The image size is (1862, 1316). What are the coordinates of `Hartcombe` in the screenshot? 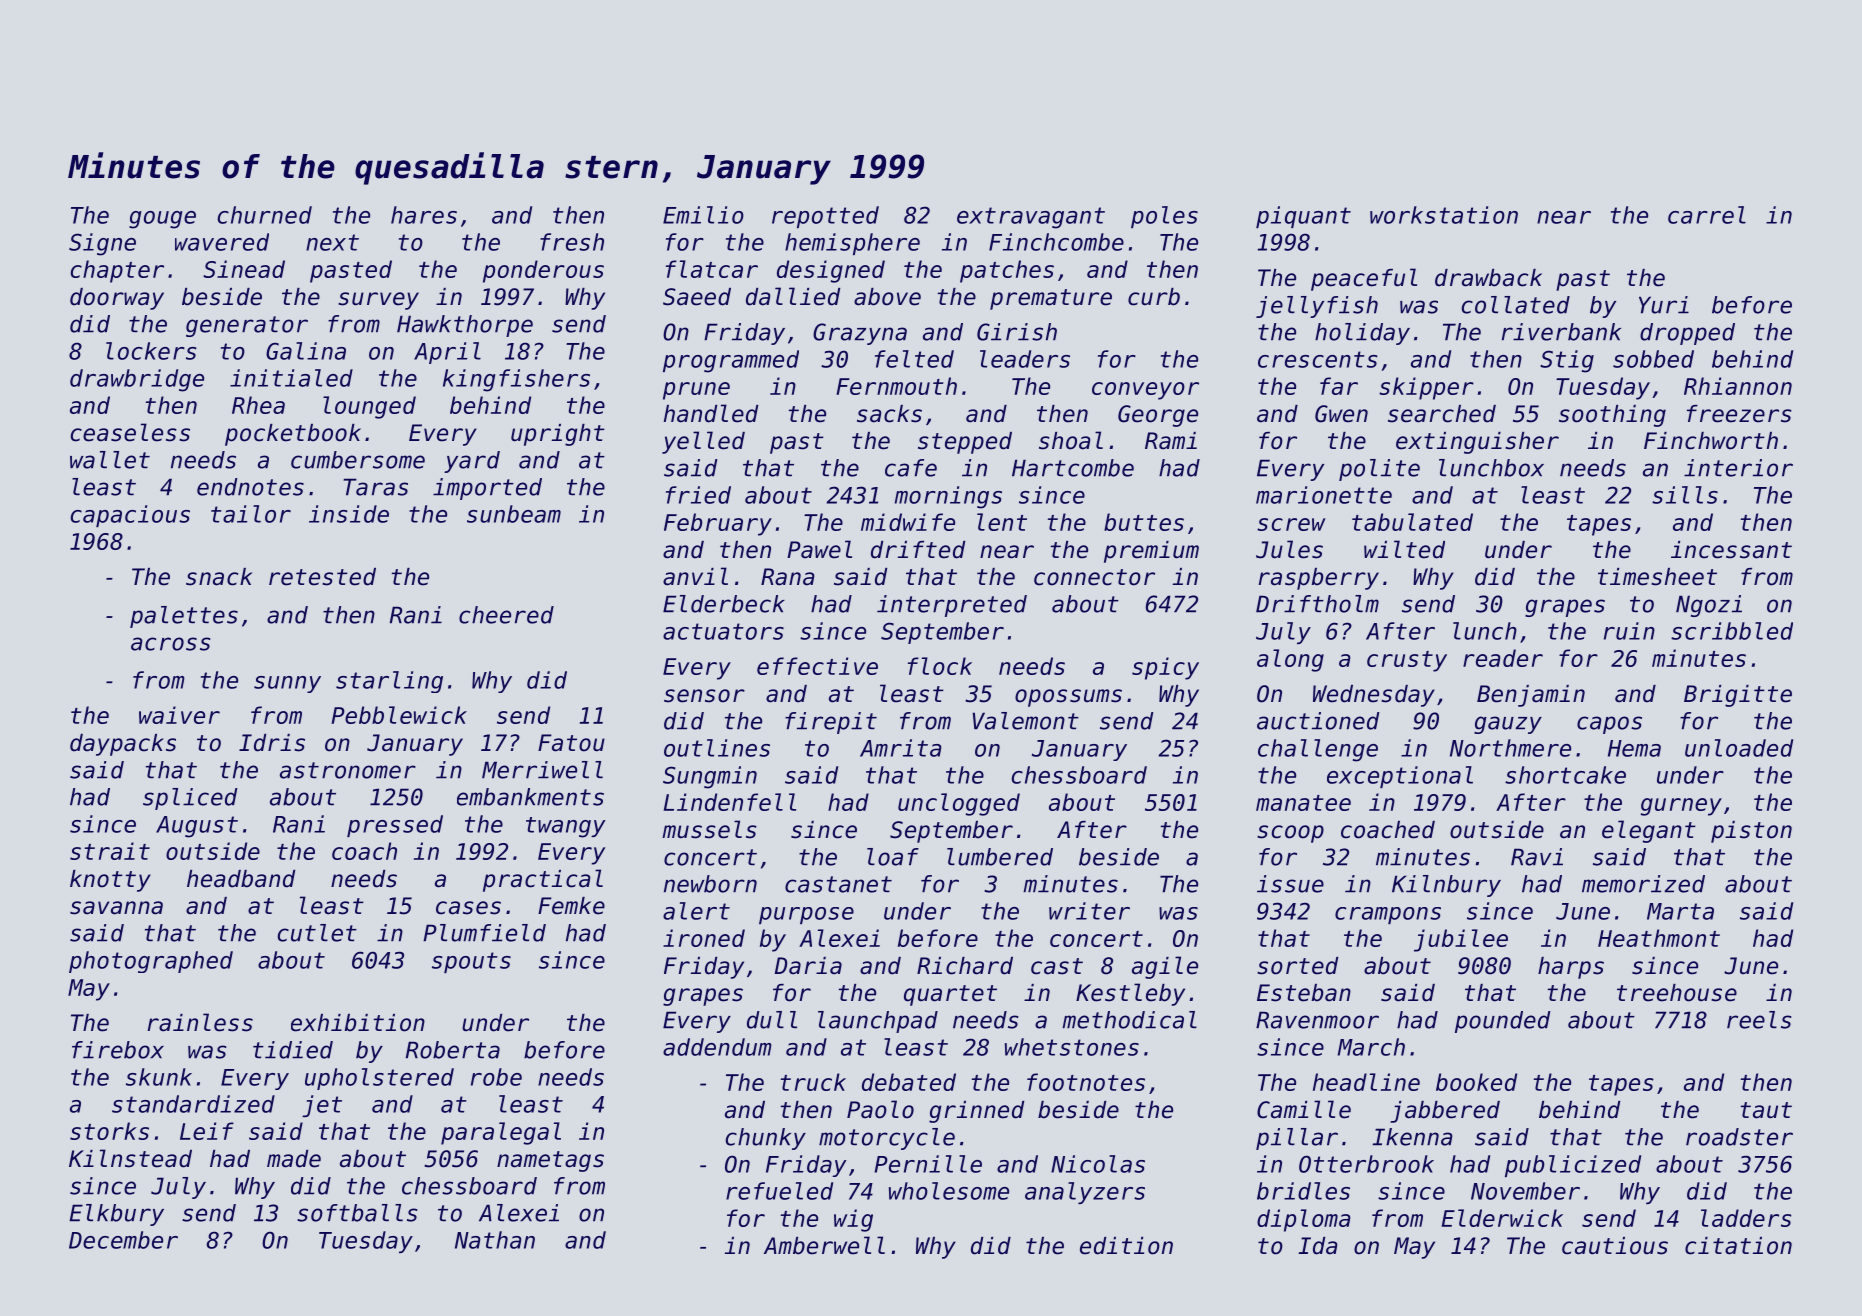 It's located at (1073, 468).
